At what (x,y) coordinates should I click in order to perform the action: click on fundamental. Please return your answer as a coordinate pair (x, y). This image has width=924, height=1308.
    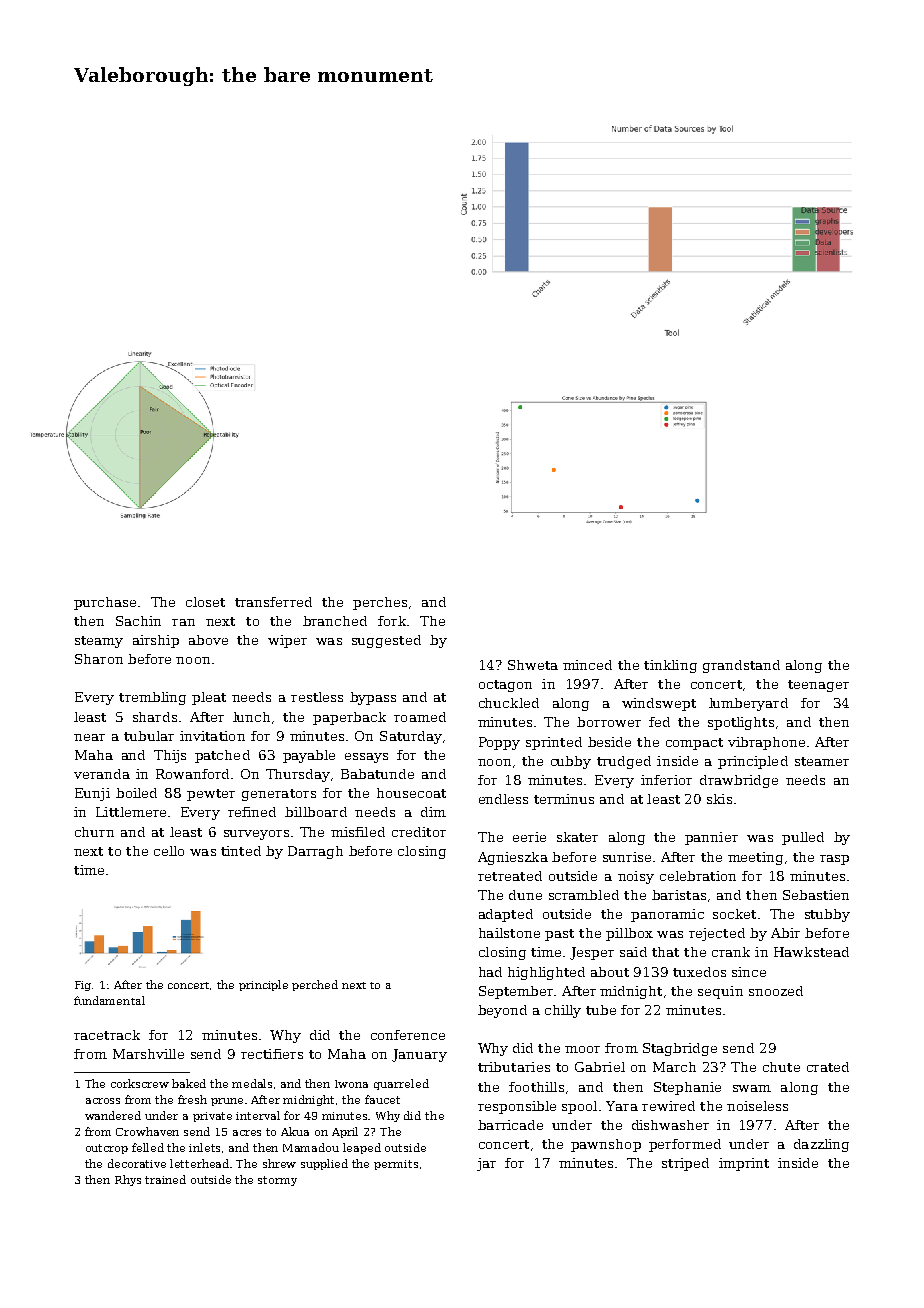
    Looking at the image, I should click on (109, 1000).
